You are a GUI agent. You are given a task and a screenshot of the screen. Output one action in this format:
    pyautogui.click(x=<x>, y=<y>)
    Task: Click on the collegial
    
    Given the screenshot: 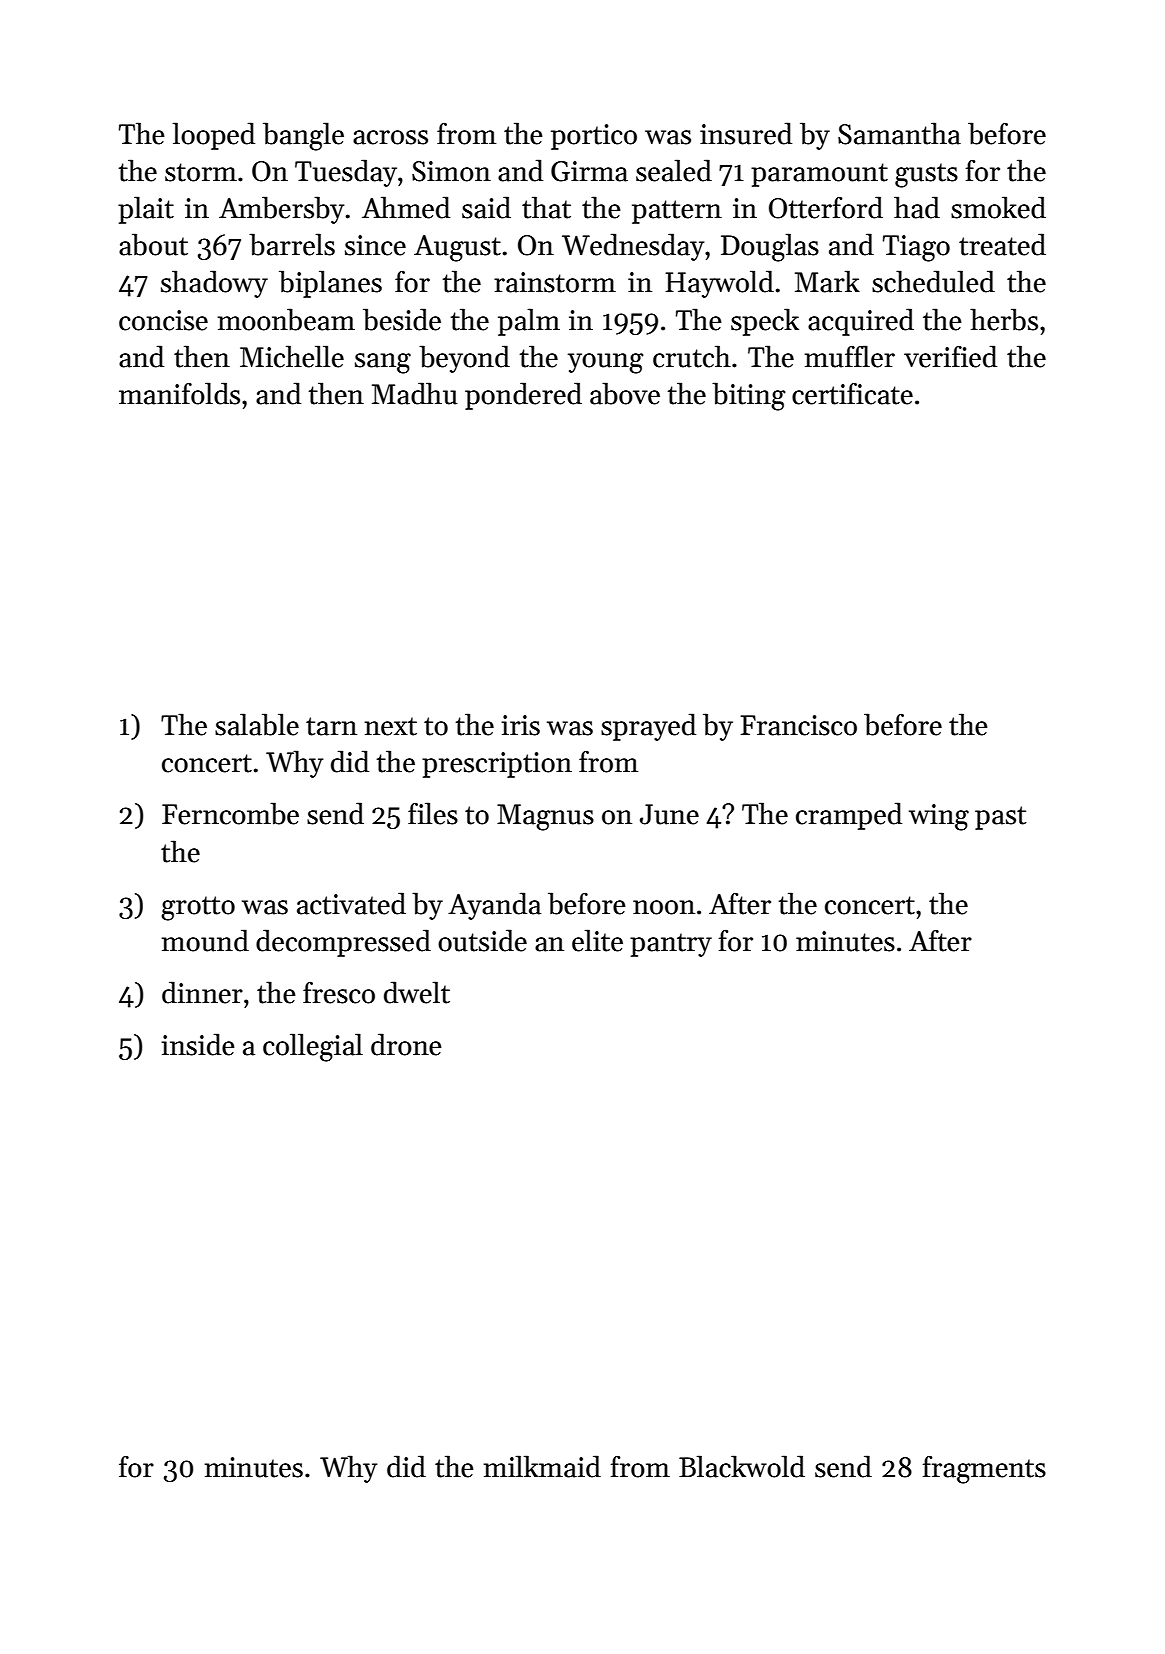 What is the action you would take?
    pyautogui.click(x=313, y=1047)
